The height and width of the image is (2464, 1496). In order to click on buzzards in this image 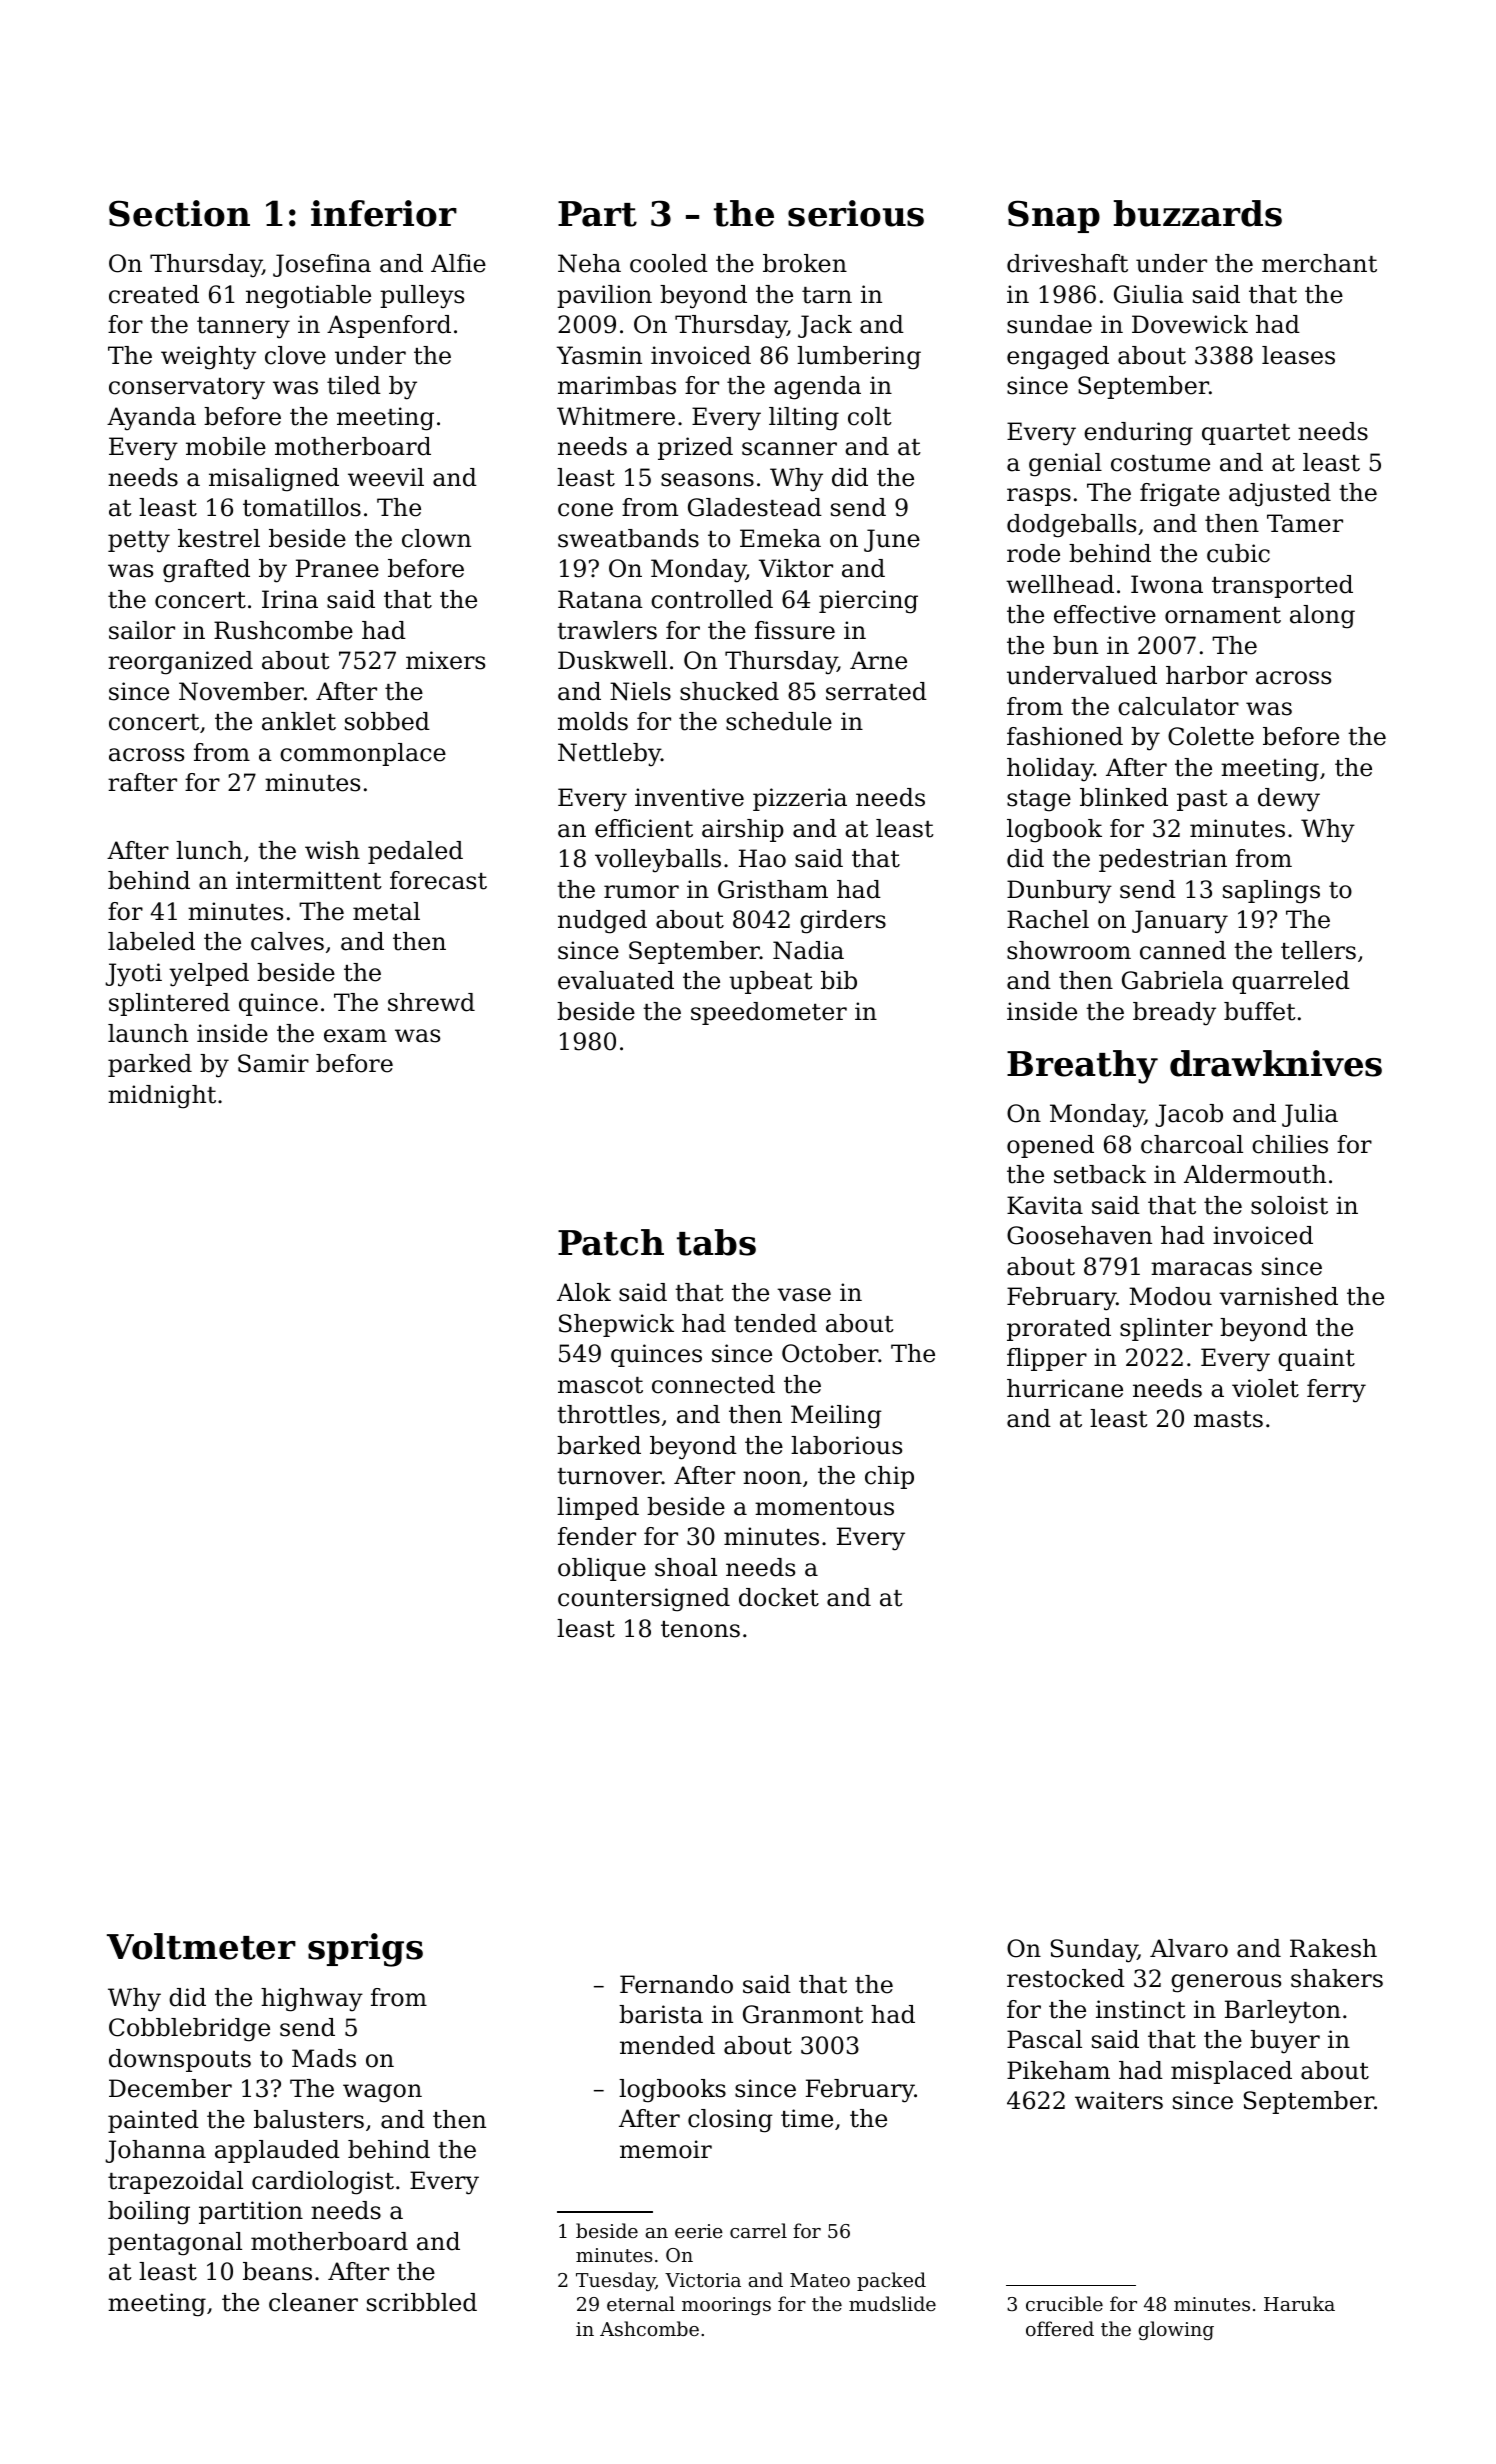, I will do `click(1198, 213)`.
